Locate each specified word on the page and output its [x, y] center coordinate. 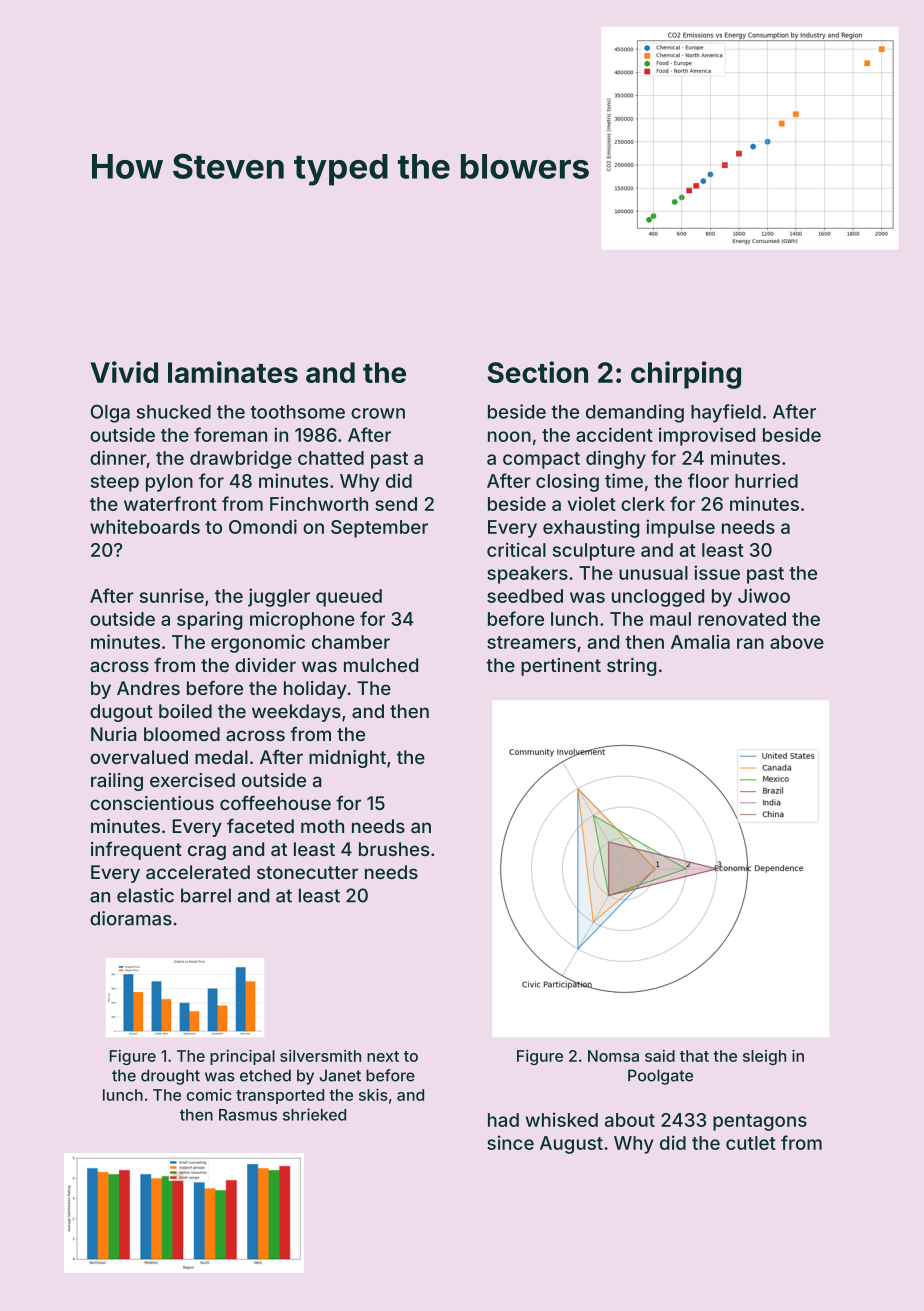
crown [378, 413]
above [797, 642]
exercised [192, 780]
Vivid [124, 372]
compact [541, 460]
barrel [206, 895]
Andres [148, 688]
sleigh [764, 1057]
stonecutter [307, 872]
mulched [381, 665]
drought [170, 1077]
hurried [766, 480]
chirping [686, 375]
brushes [394, 849]
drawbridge [241, 459]
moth [322, 826]
